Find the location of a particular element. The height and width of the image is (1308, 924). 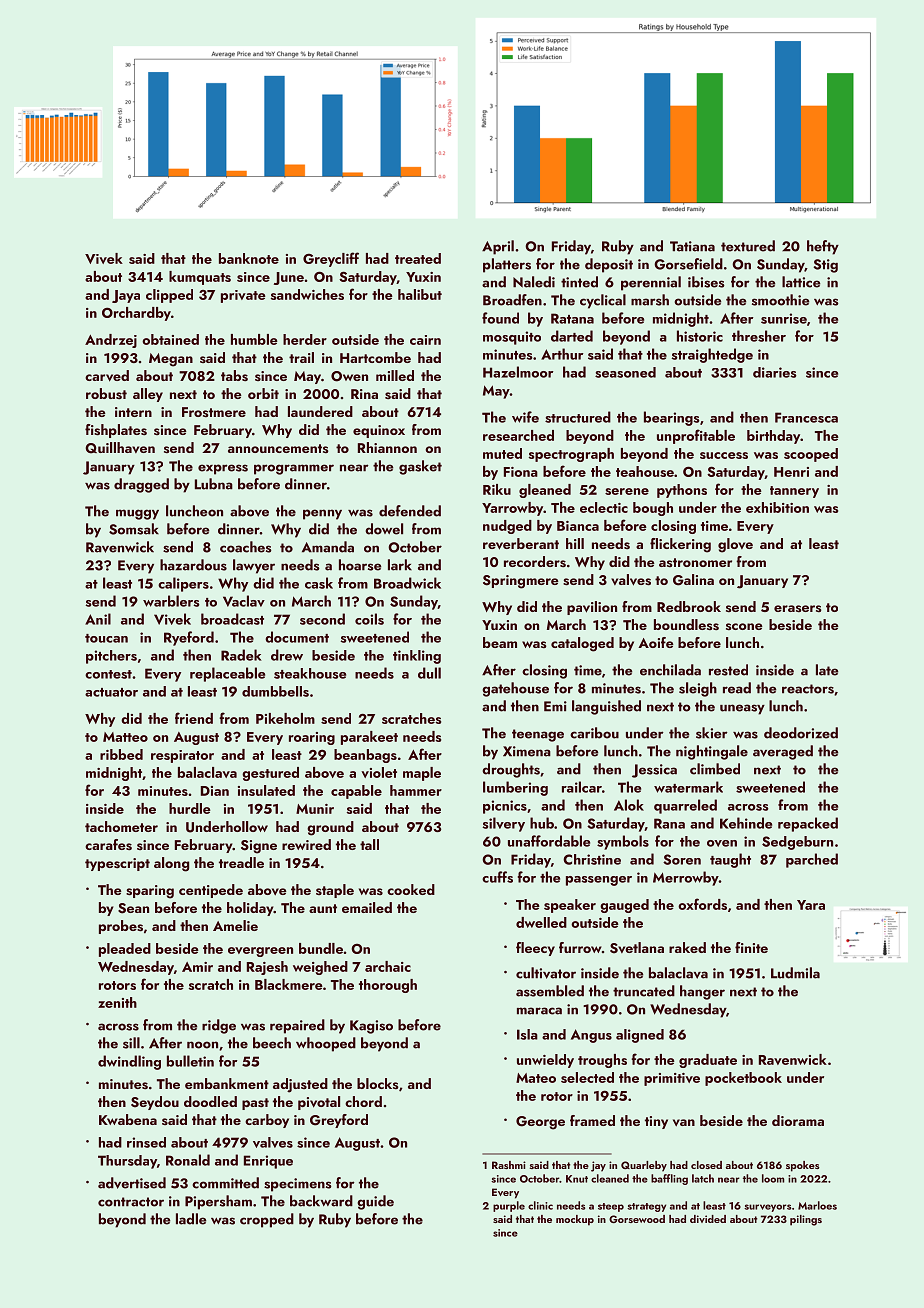

Vaclav is located at coordinates (244, 601).
